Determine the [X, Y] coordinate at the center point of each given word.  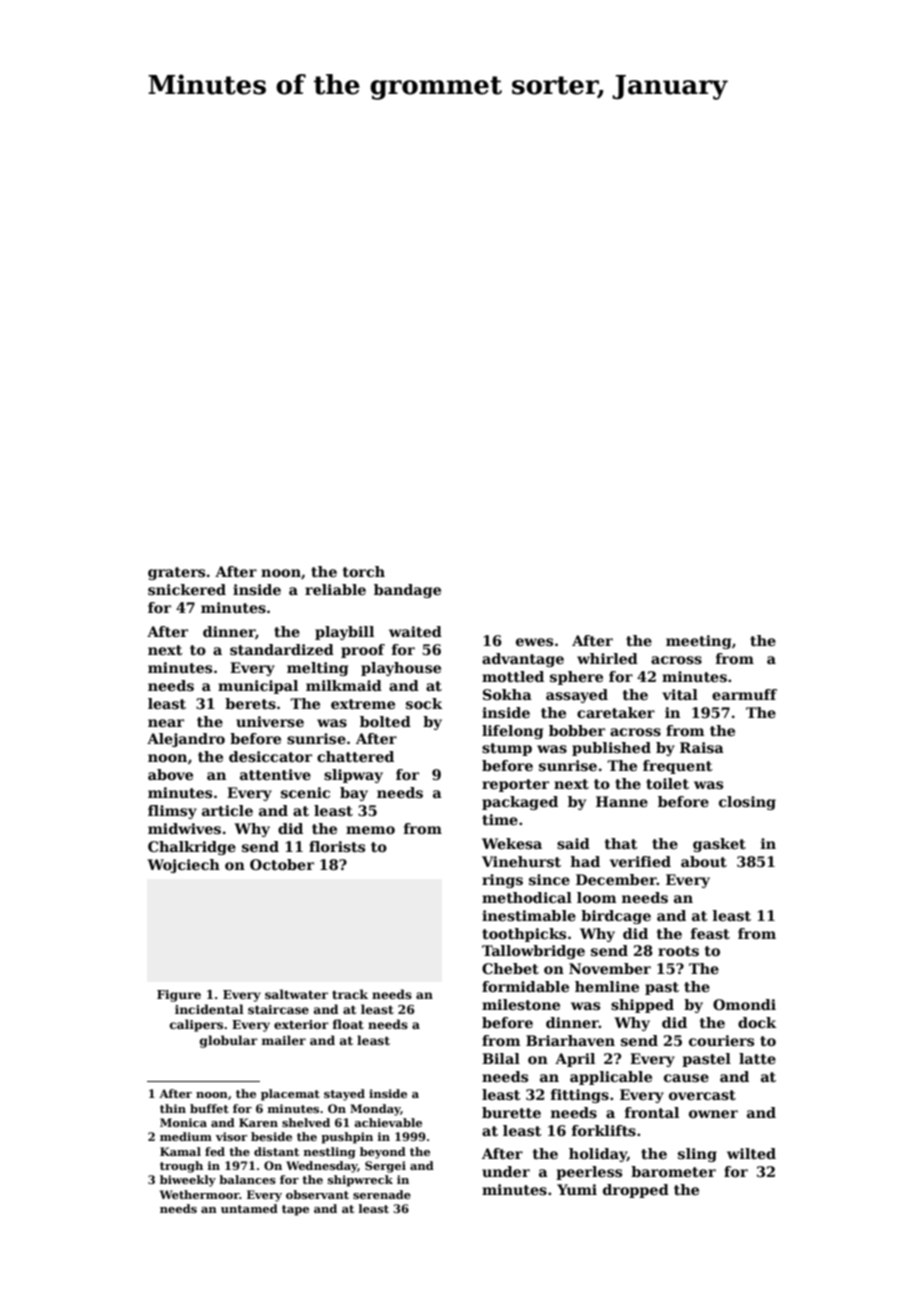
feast [710, 933]
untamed [249, 1208]
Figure [179, 996]
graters [176, 573]
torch [364, 571]
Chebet [510, 968]
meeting [698, 642]
